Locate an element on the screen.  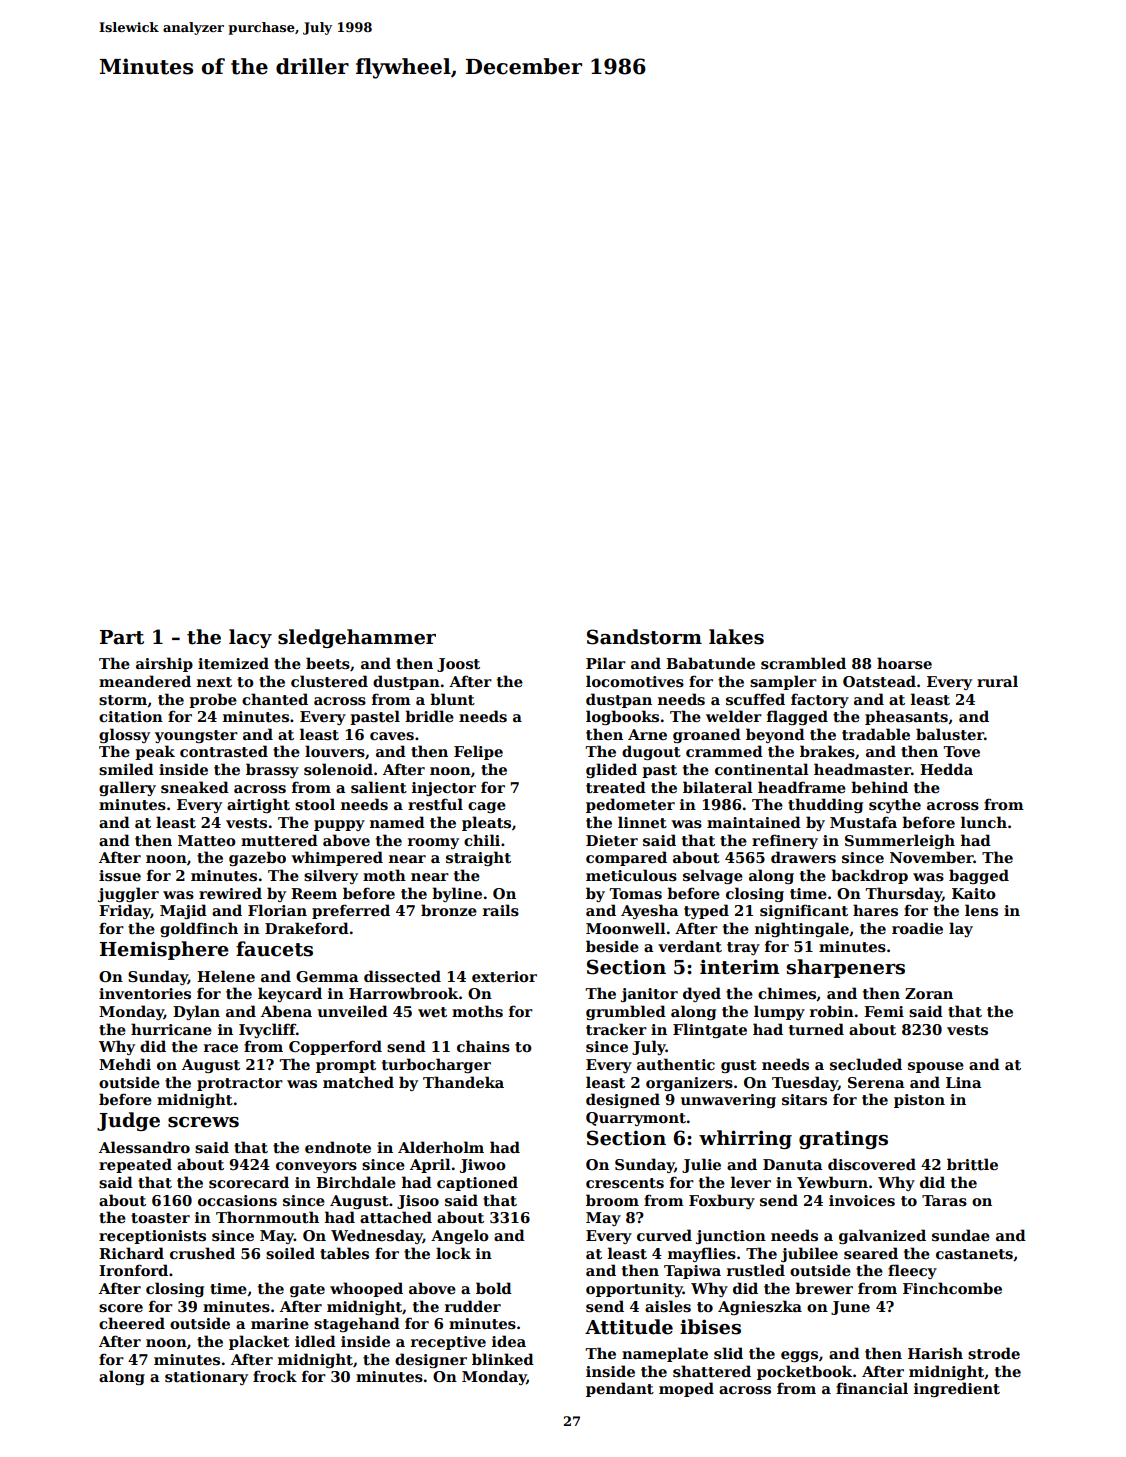
straight is located at coordinates (478, 858).
